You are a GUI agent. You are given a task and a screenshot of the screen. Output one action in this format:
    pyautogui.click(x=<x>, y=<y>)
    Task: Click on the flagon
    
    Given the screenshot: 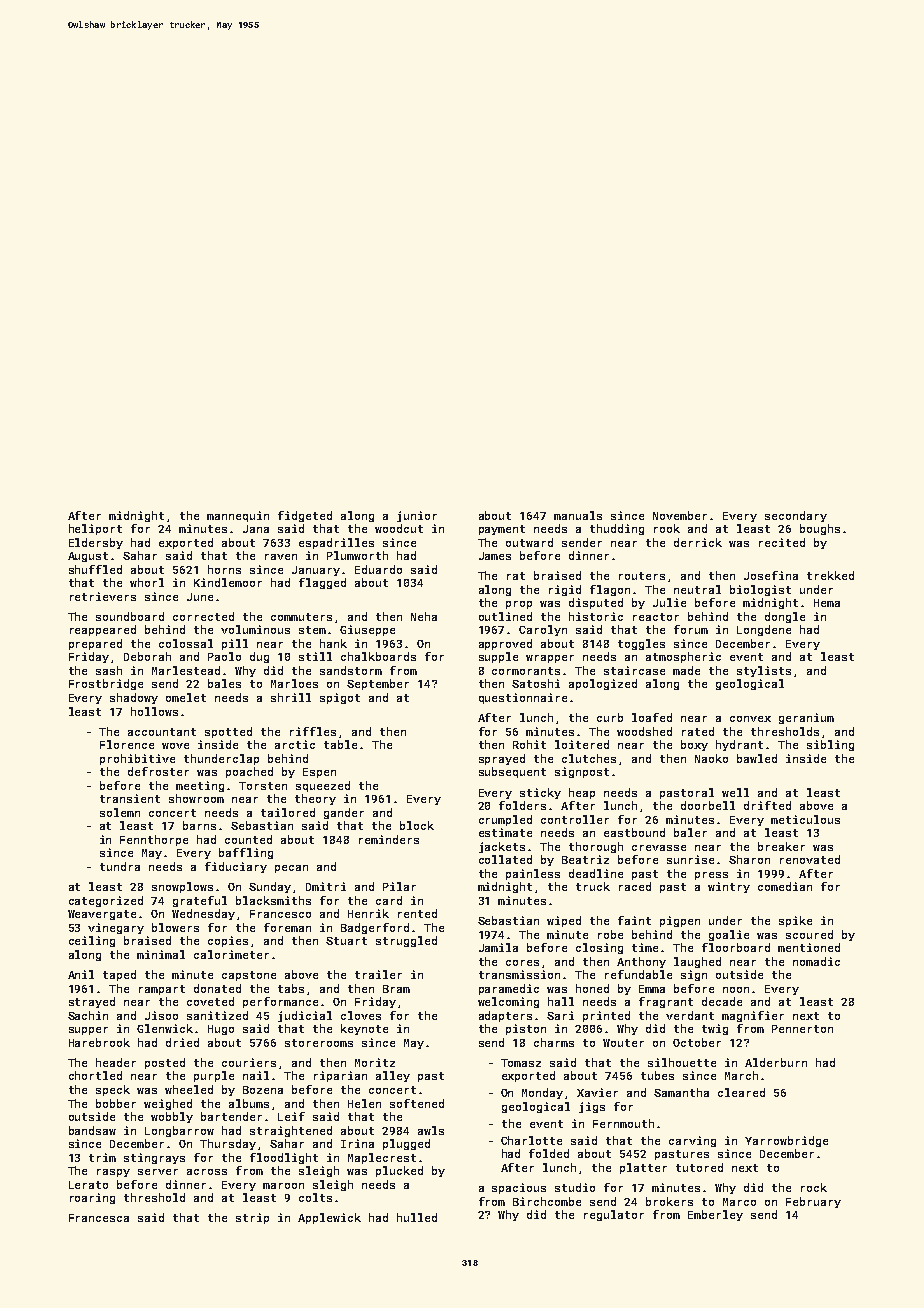 What is the action you would take?
    pyautogui.click(x=610, y=590)
